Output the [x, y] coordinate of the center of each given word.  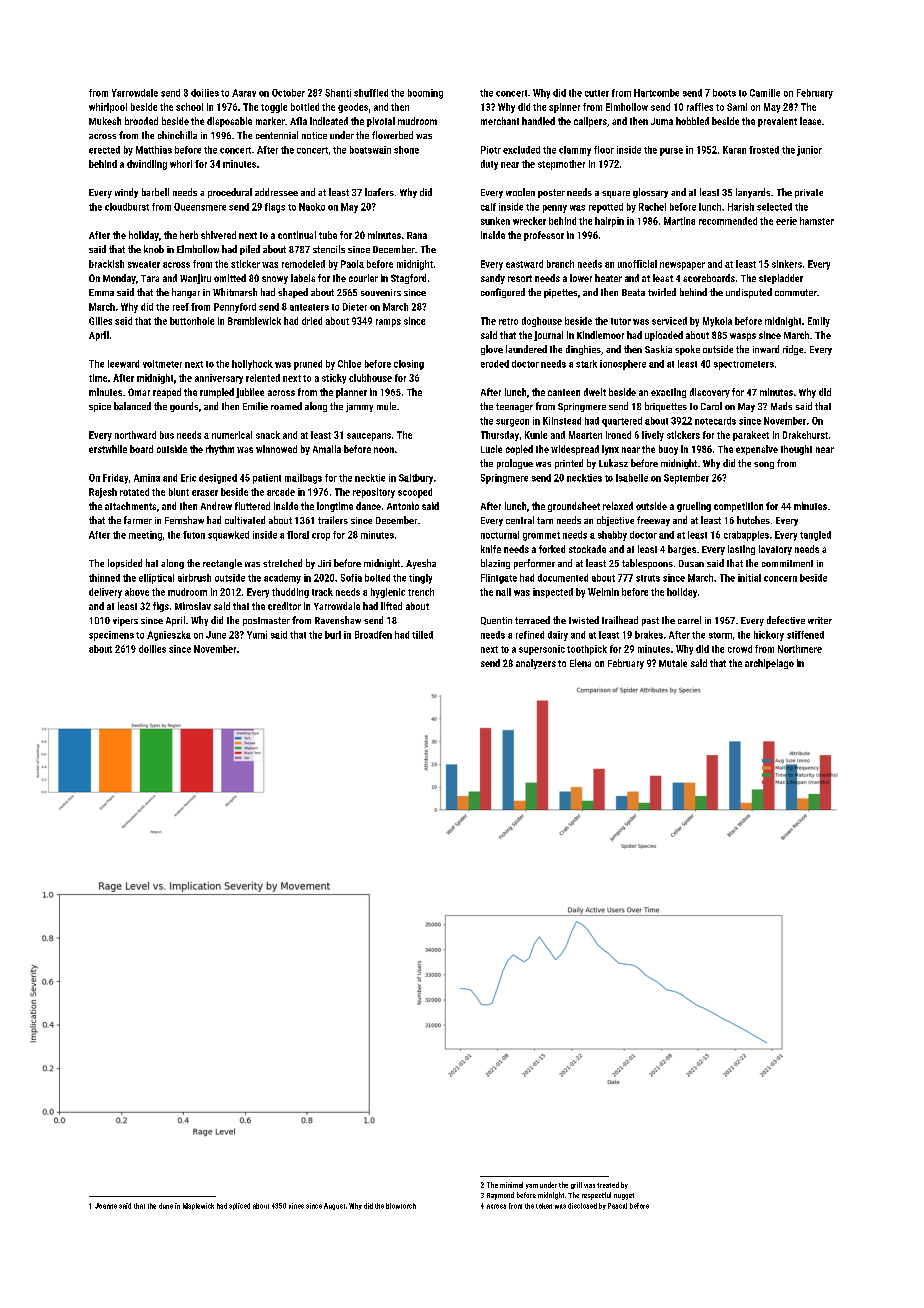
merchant [500, 121]
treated [608, 1185]
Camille [765, 93]
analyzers [536, 664]
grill [576, 1185]
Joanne [106, 1206]
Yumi [257, 635]
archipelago [769, 664]
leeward [123, 364]
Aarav [244, 93]
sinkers [787, 264]
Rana [417, 235]
